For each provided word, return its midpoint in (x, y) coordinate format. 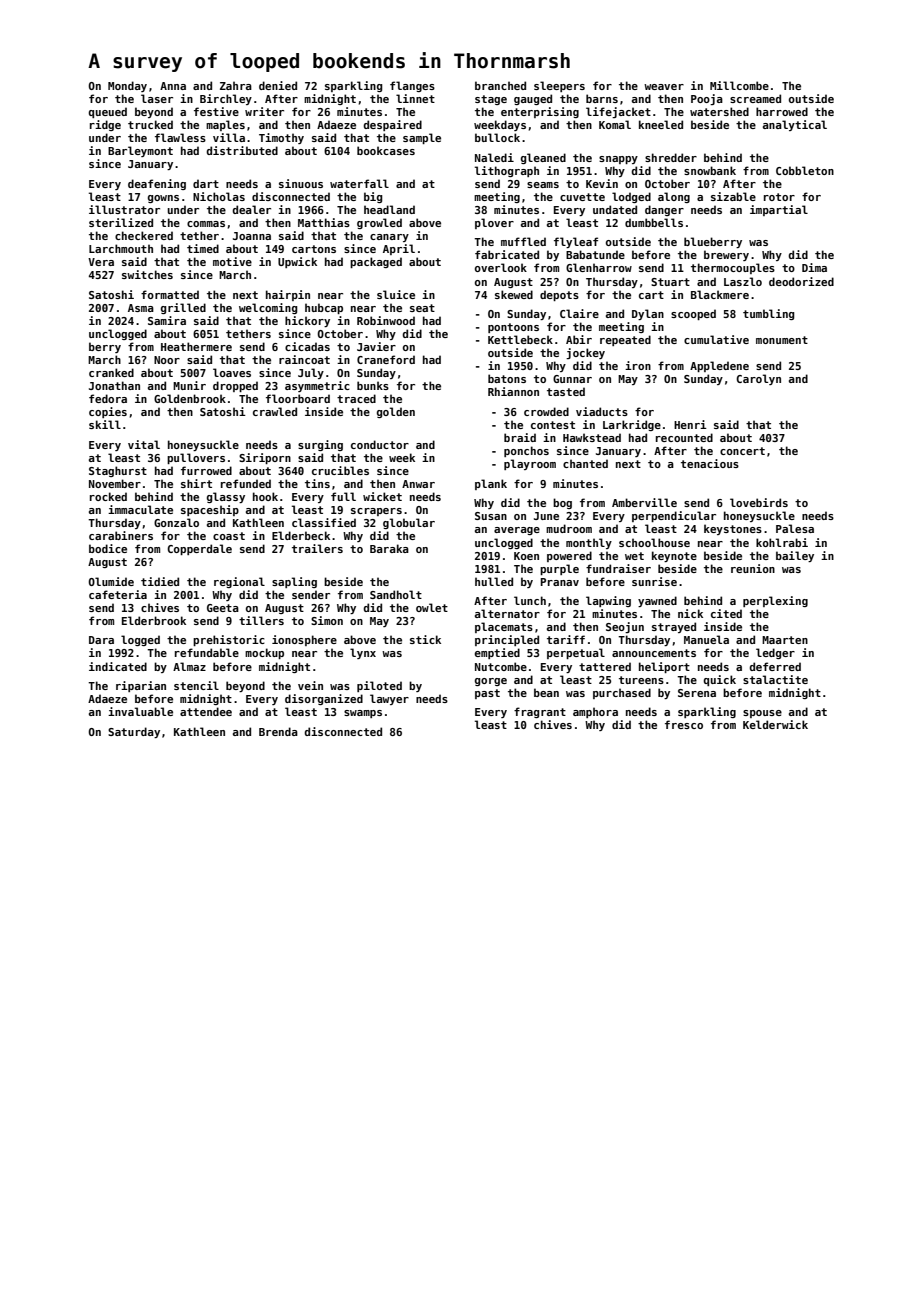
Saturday (134, 732)
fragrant (540, 712)
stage (491, 100)
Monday (127, 86)
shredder (671, 157)
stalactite (775, 679)
